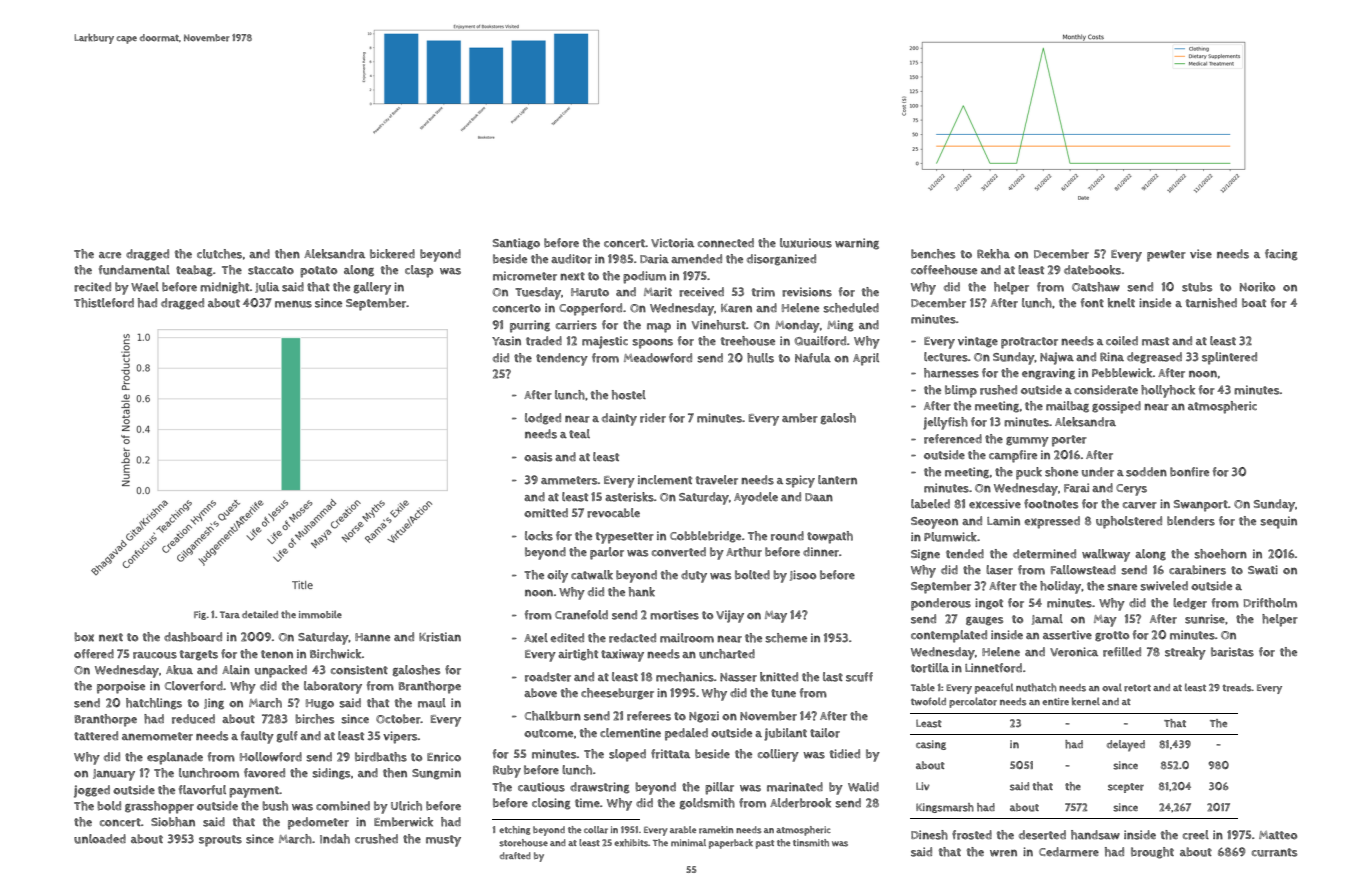 The image size is (1372, 887). What do you see at coordinates (230, 615) in the screenshot?
I see `Tara` at bounding box center [230, 615].
